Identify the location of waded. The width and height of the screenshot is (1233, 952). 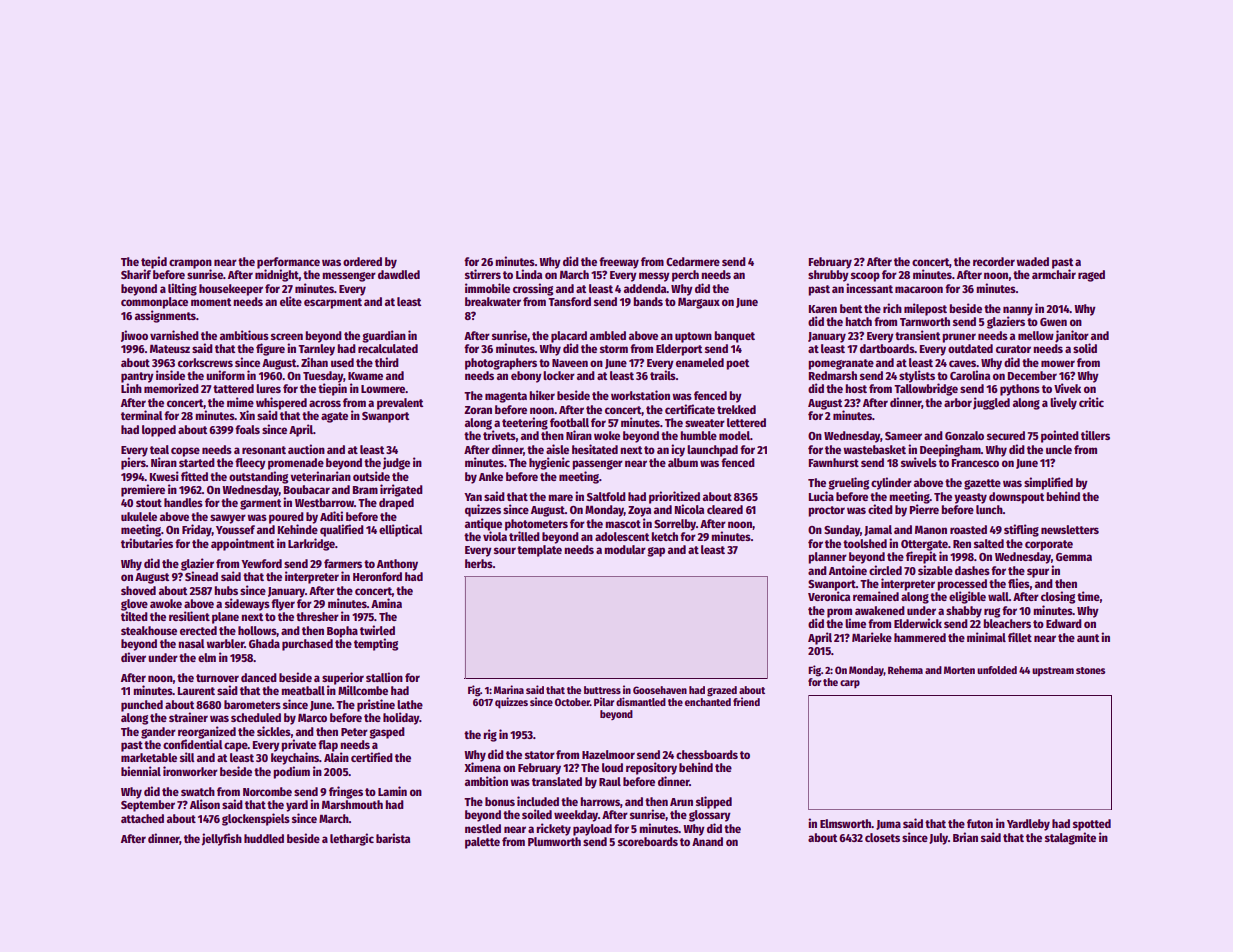
(1032, 261).
